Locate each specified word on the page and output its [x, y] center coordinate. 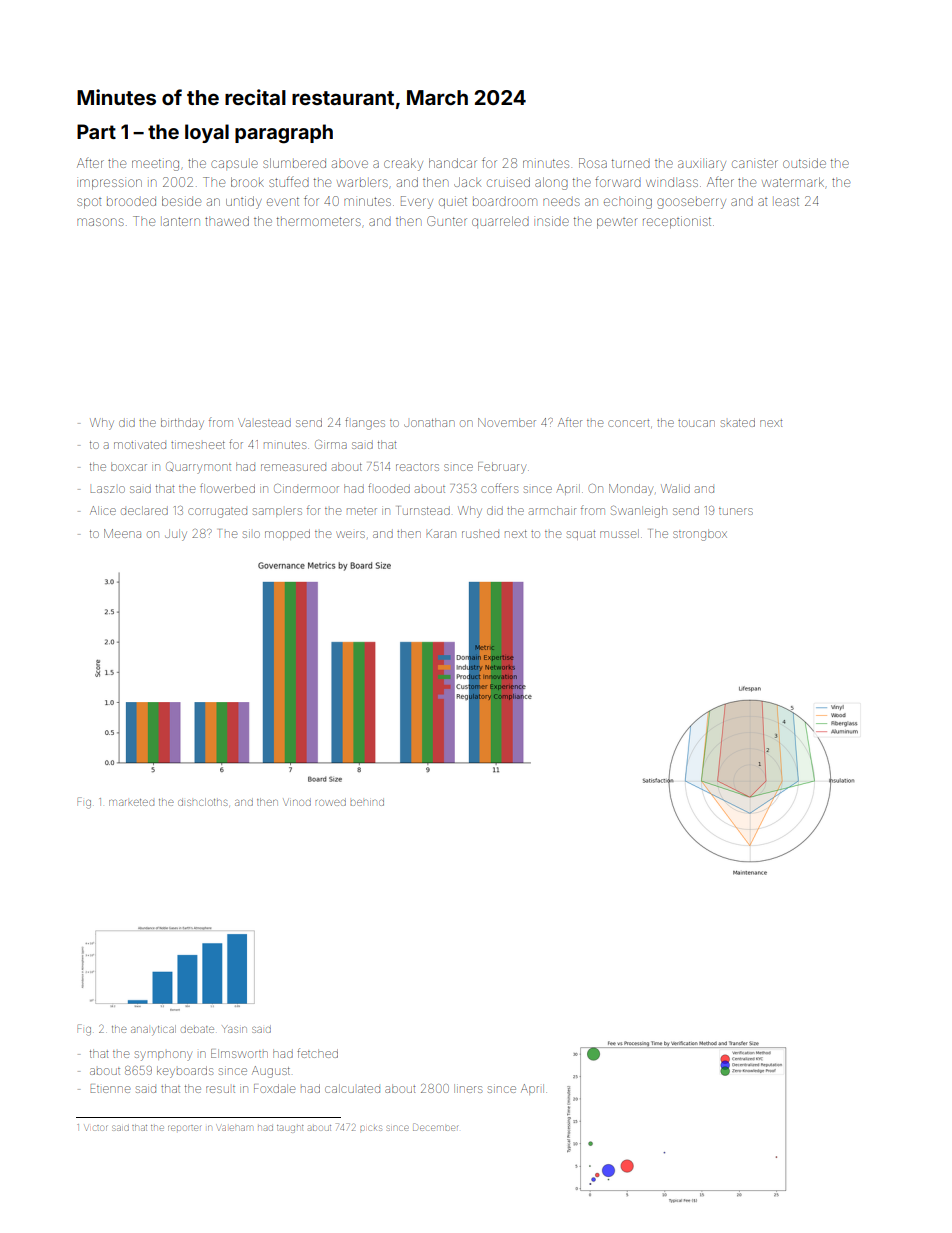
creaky [403, 164]
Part [96, 131]
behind [367, 803]
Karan [441, 533]
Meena [122, 533]
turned [631, 163]
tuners [736, 511]
